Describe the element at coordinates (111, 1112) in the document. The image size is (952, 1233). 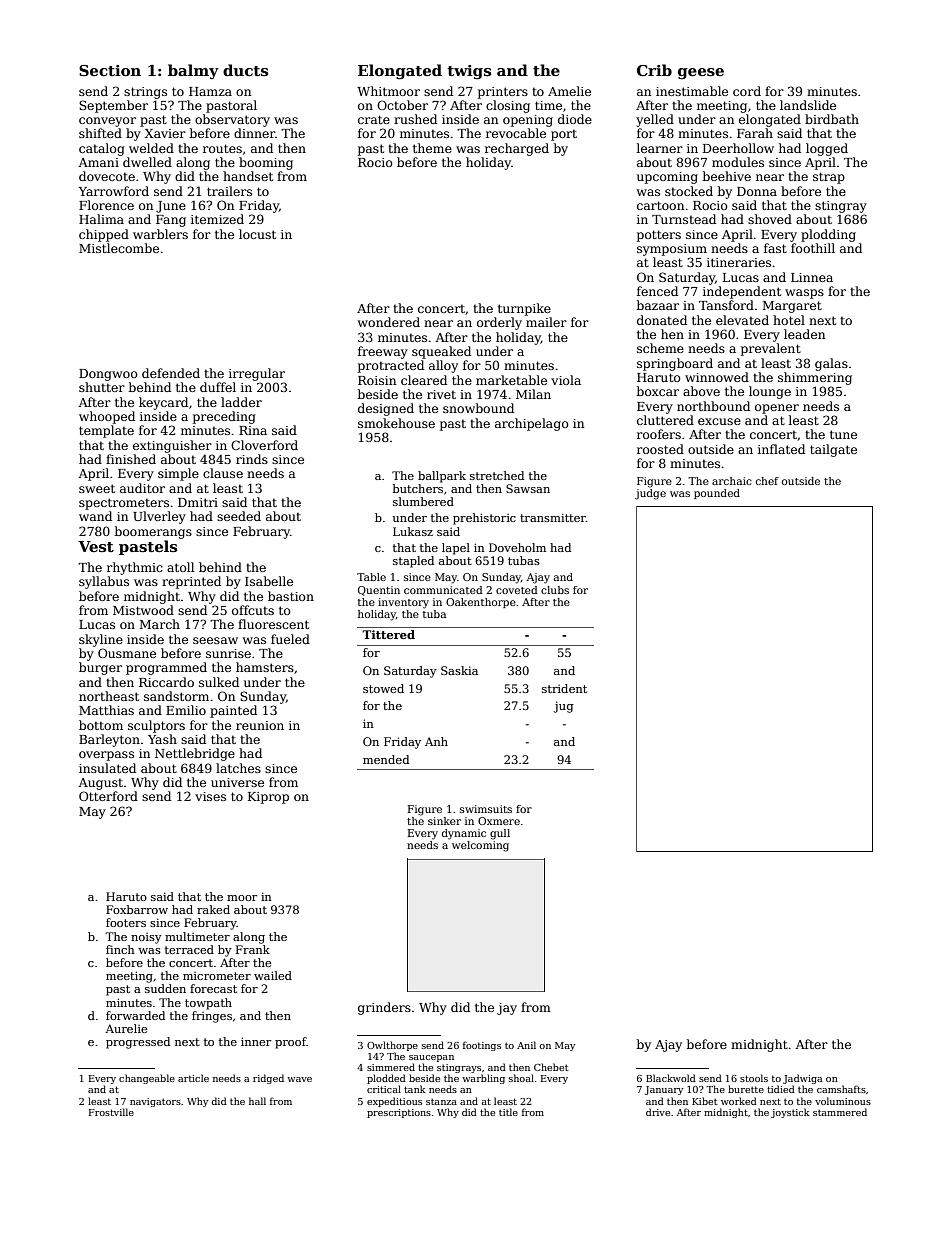
I see `Frostville` at that location.
